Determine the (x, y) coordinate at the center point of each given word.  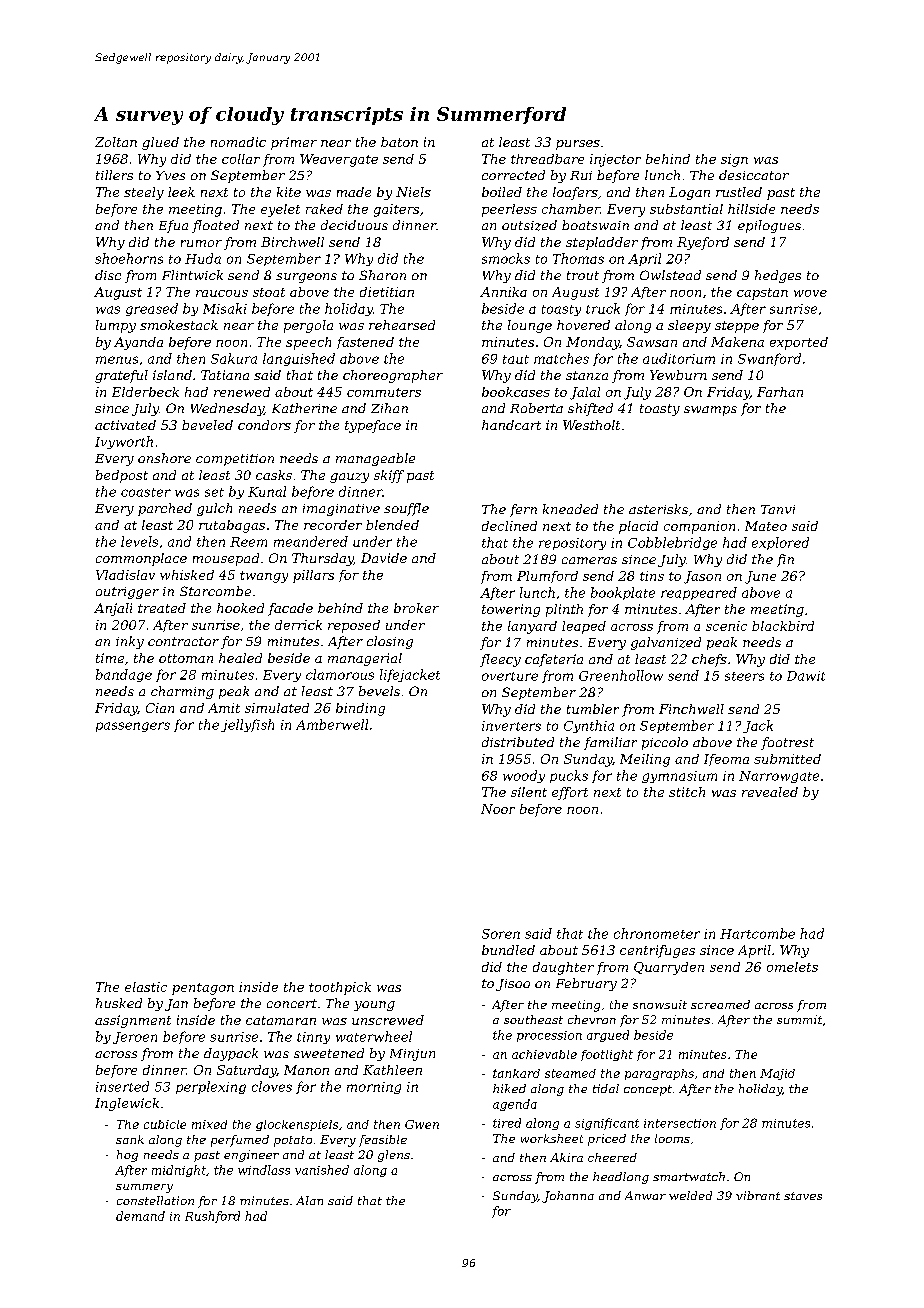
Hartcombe (757, 933)
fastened (365, 343)
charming (182, 692)
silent (529, 792)
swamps (710, 411)
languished (299, 359)
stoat (269, 292)
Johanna (568, 1197)
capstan (762, 294)
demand (140, 1216)
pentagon (203, 989)
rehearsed (402, 325)
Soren (501, 934)
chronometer (657, 933)
